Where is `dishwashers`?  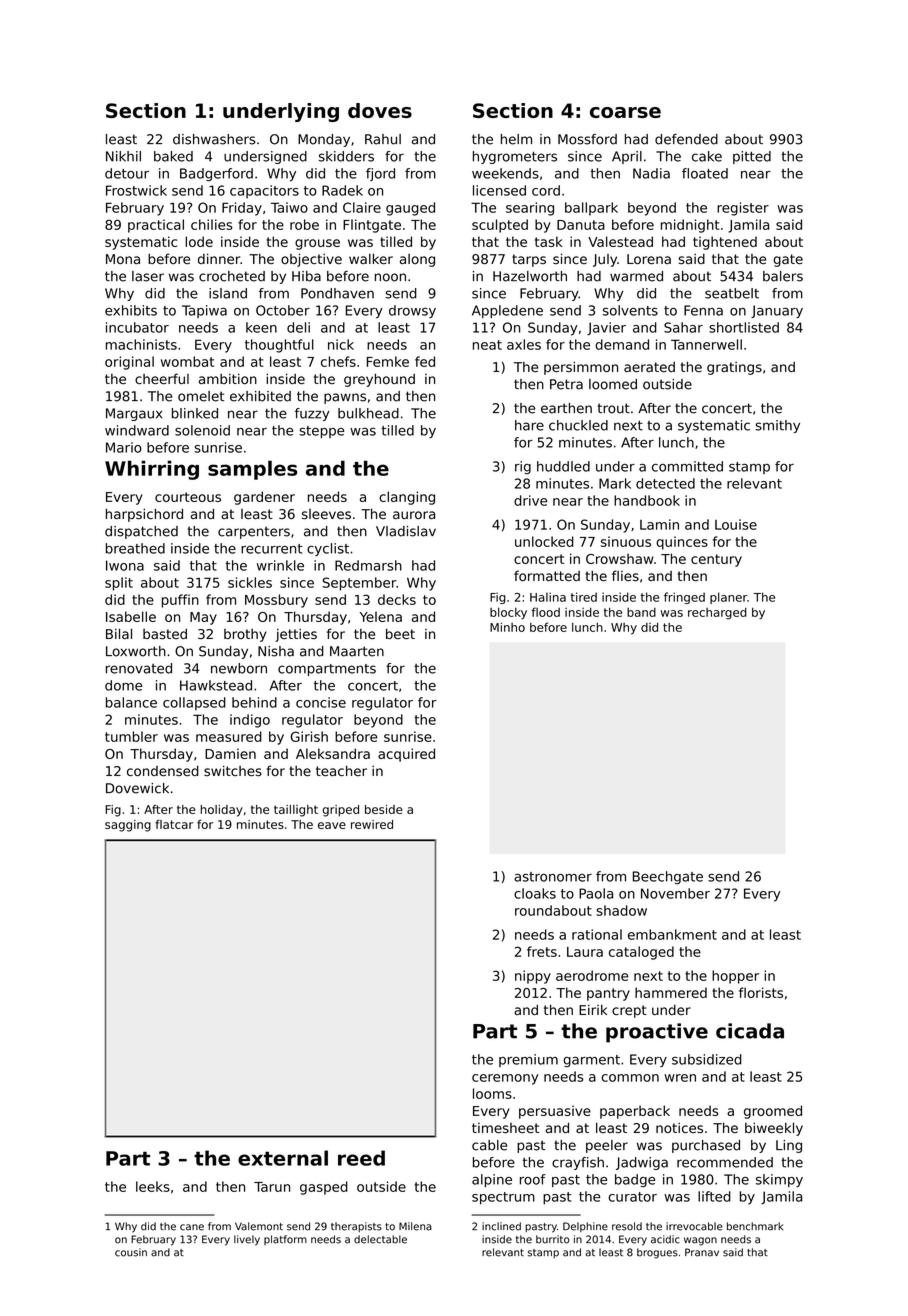 dishwashers is located at coordinates (214, 139).
